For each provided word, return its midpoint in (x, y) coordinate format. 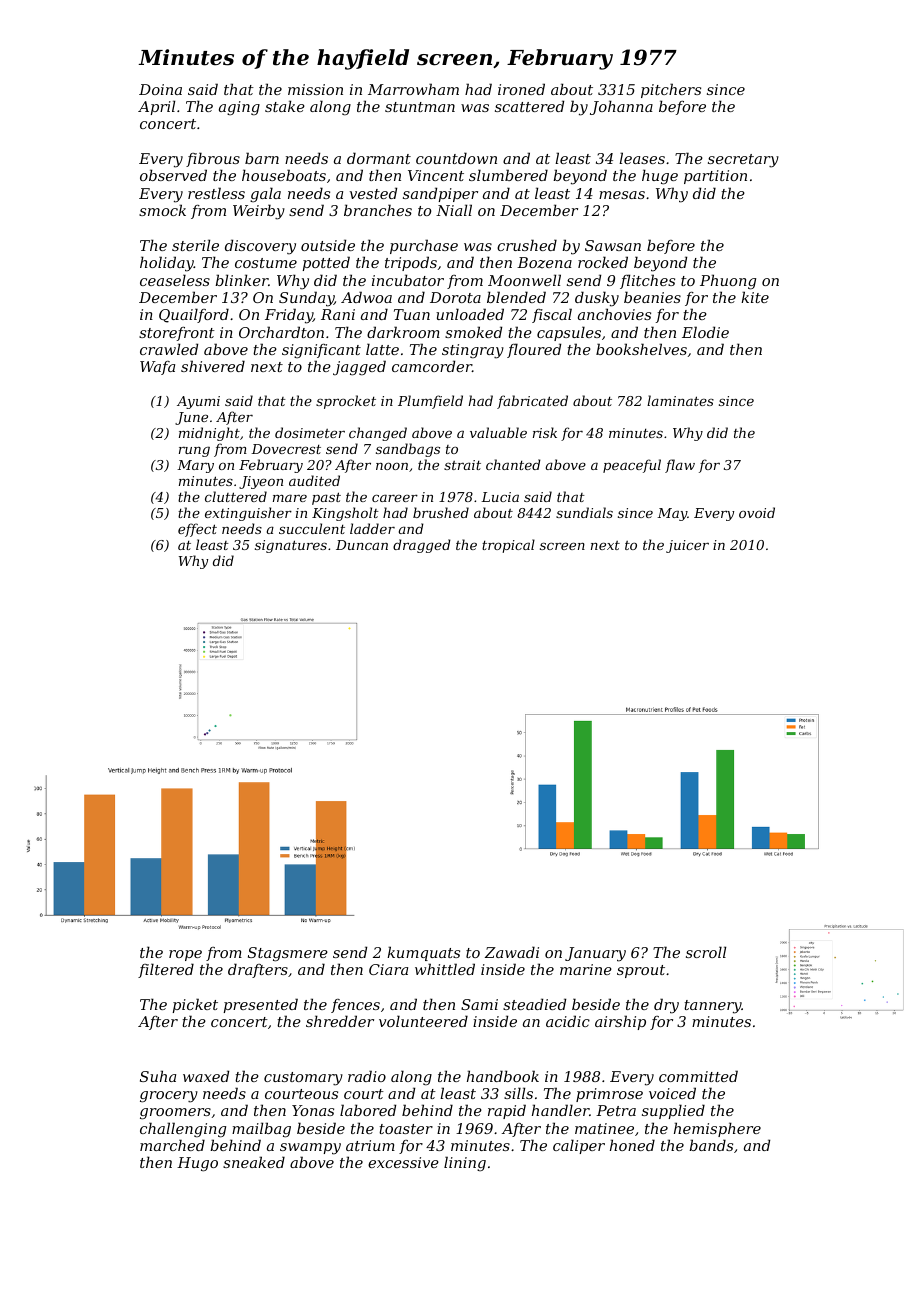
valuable (498, 432)
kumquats (423, 953)
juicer (687, 546)
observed (173, 175)
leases (642, 158)
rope (185, 955)
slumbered (508, 175)
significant (321, 351)
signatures (291, 546)
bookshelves (641, 349)
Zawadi (512, 952)
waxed (206, 1076)
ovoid (757, 512)
